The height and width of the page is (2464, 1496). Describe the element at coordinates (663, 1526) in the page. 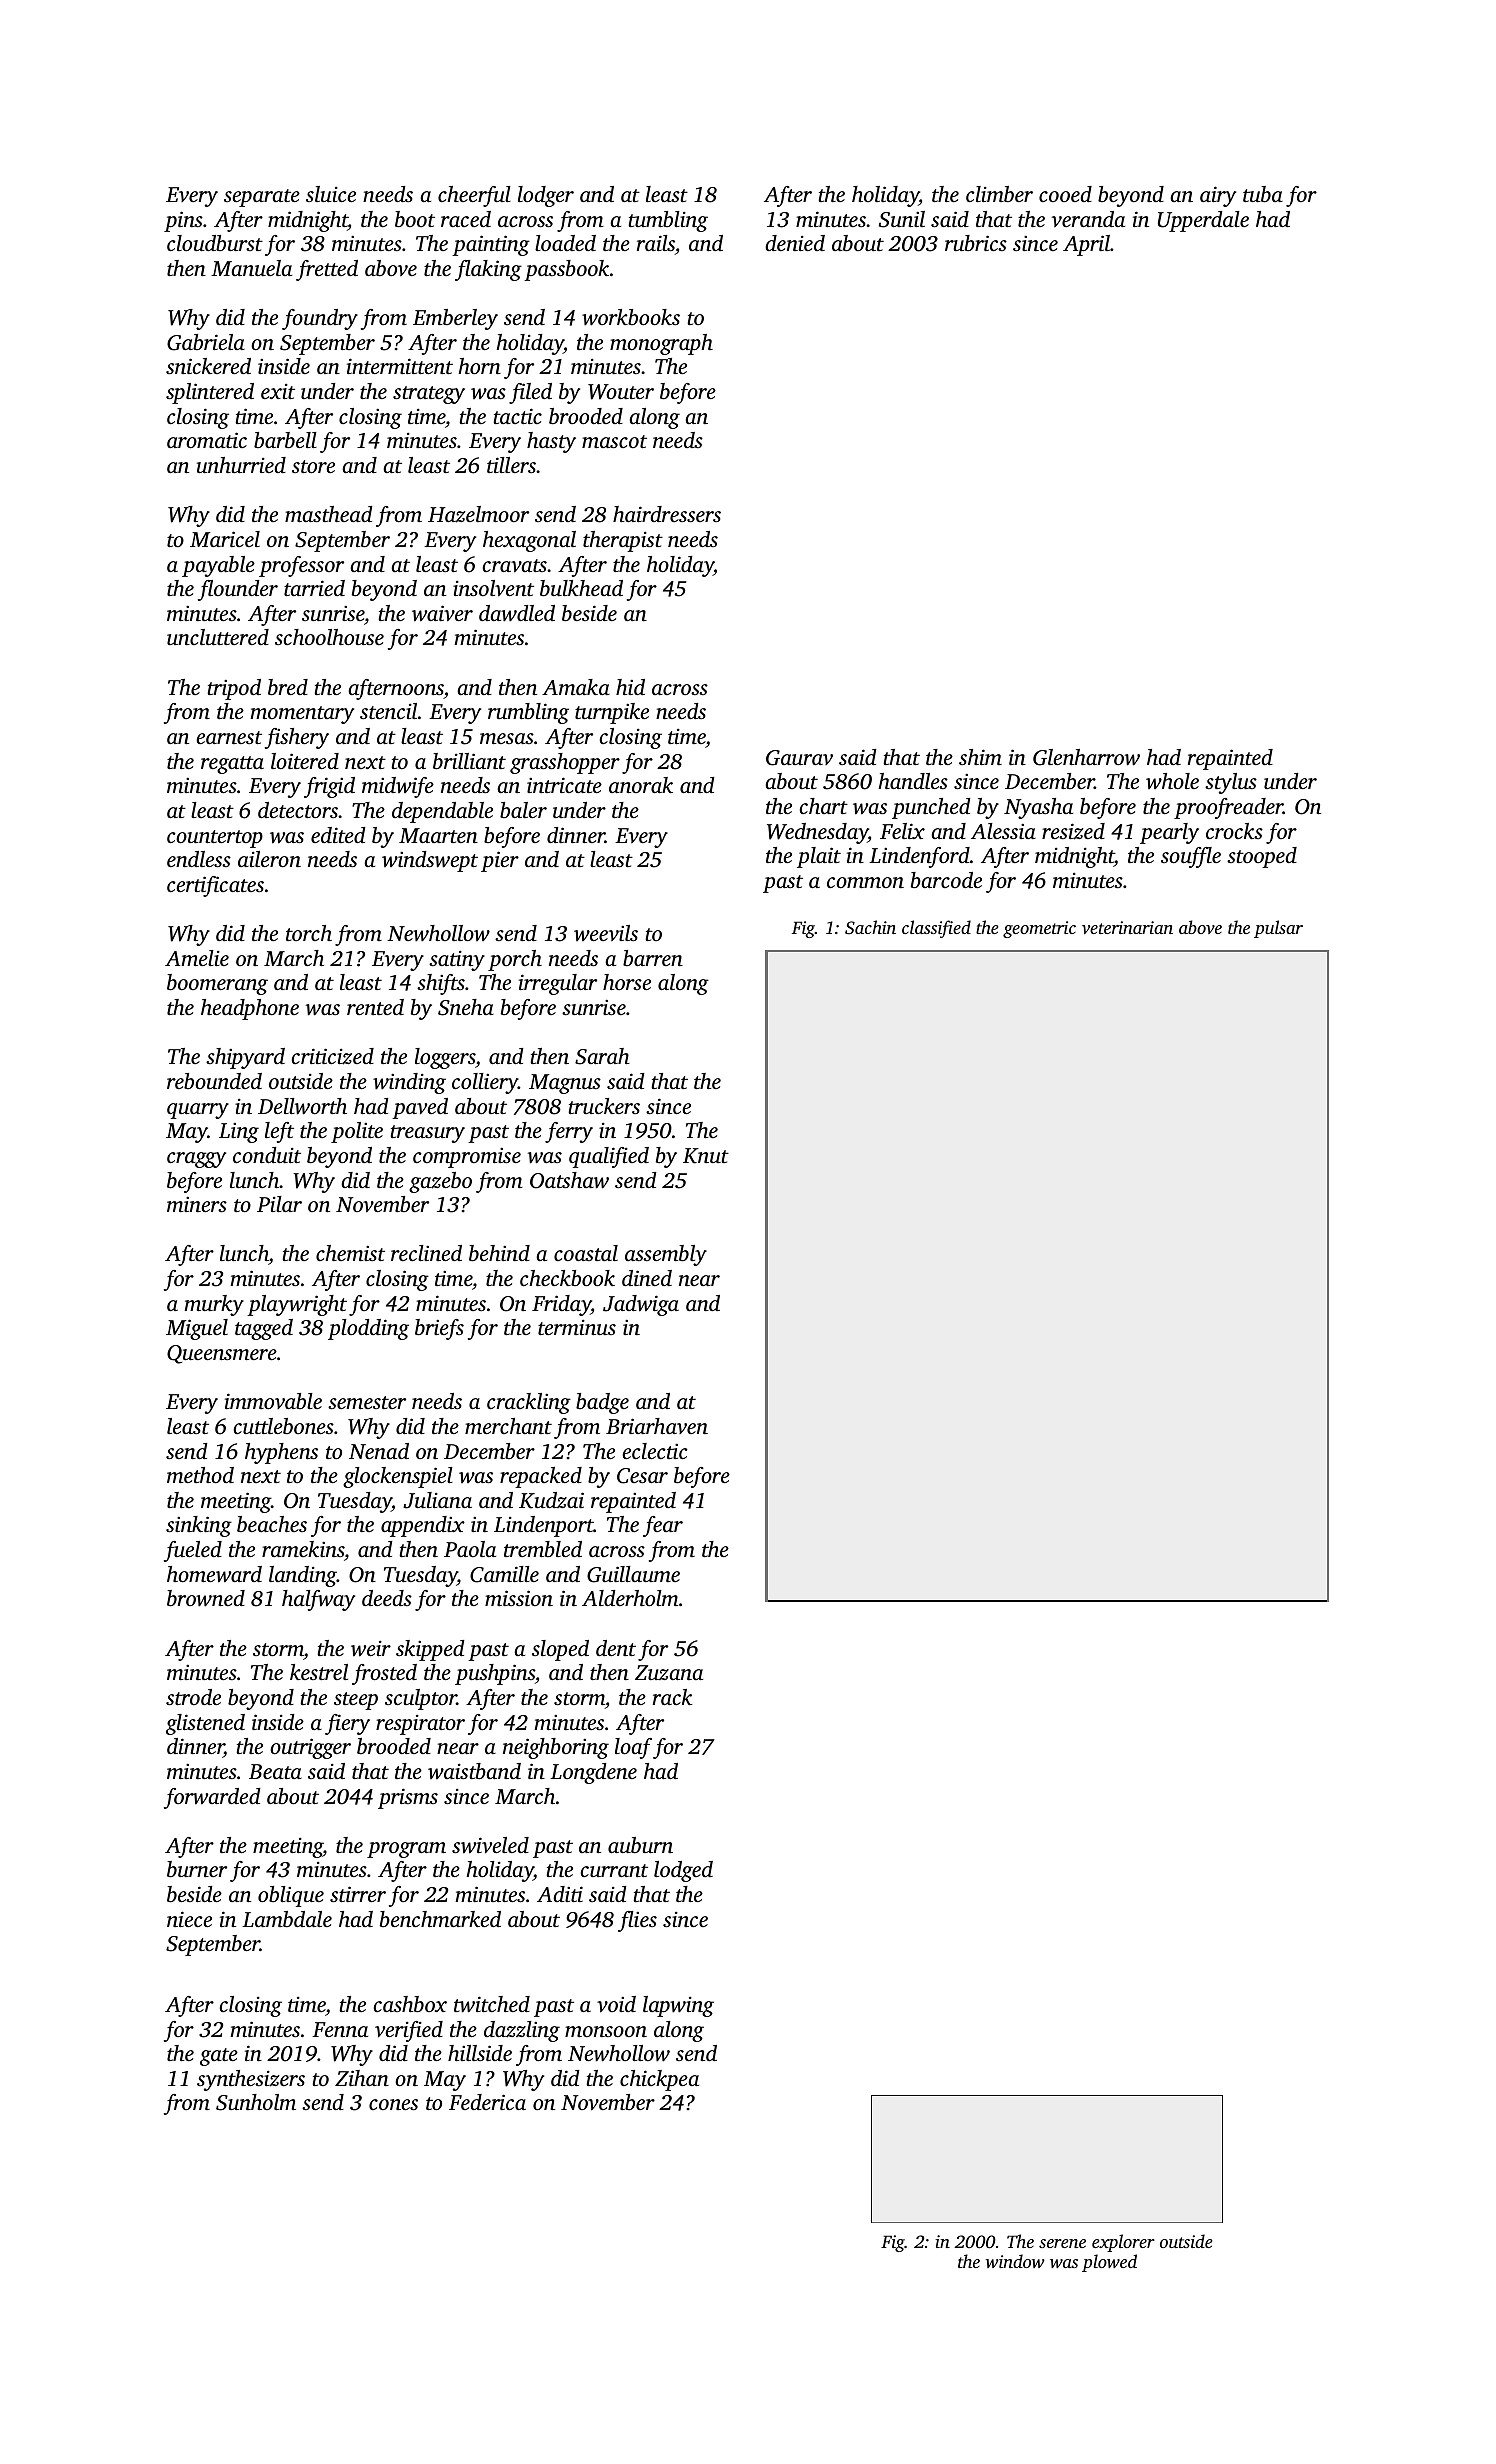

I see `fear` at that location.
